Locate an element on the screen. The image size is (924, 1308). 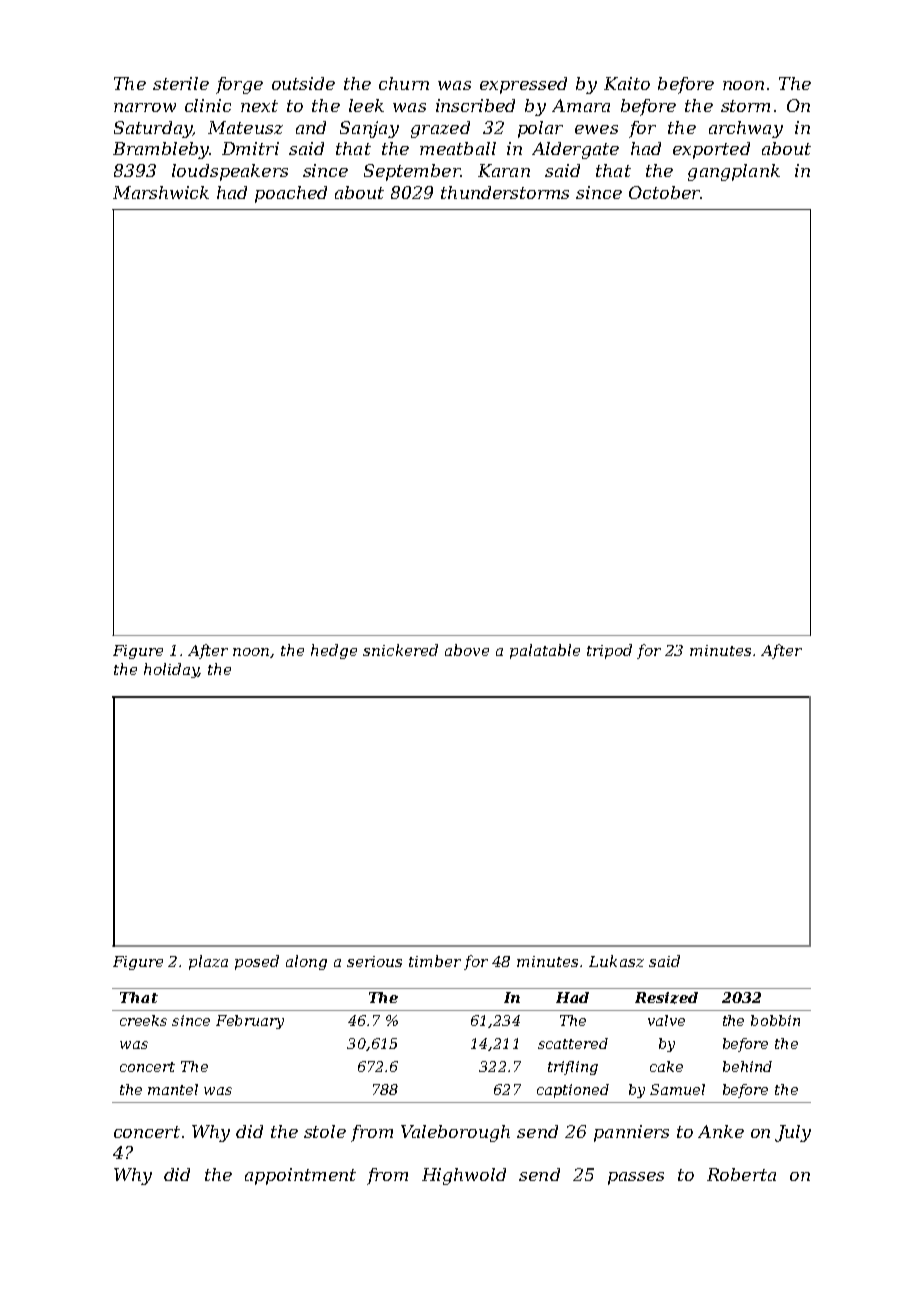
October is located at coordinates (664, 192).
